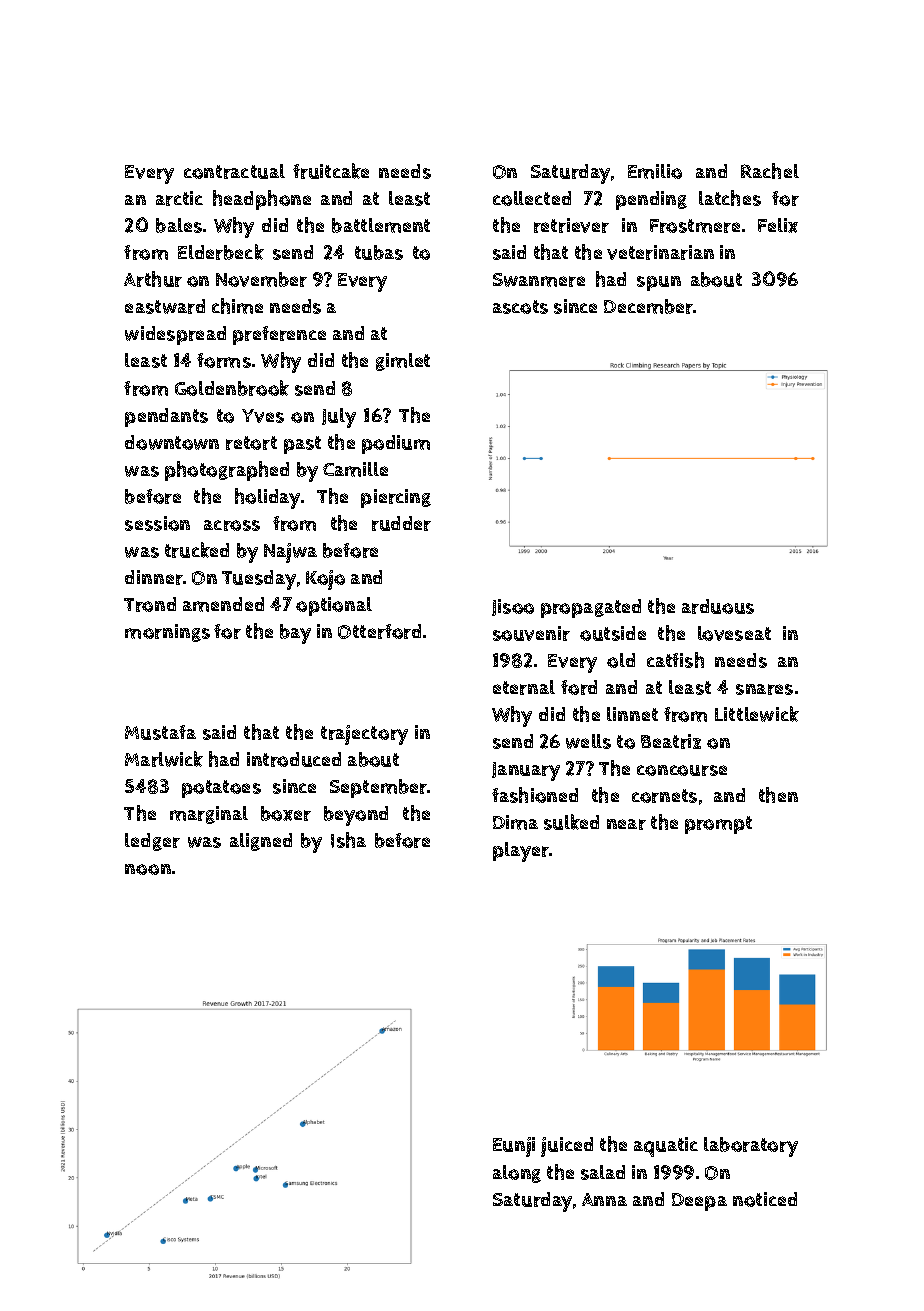 The width and height of the screenshot is (924, 1311). I want to click on collected, so click(532, 198).
